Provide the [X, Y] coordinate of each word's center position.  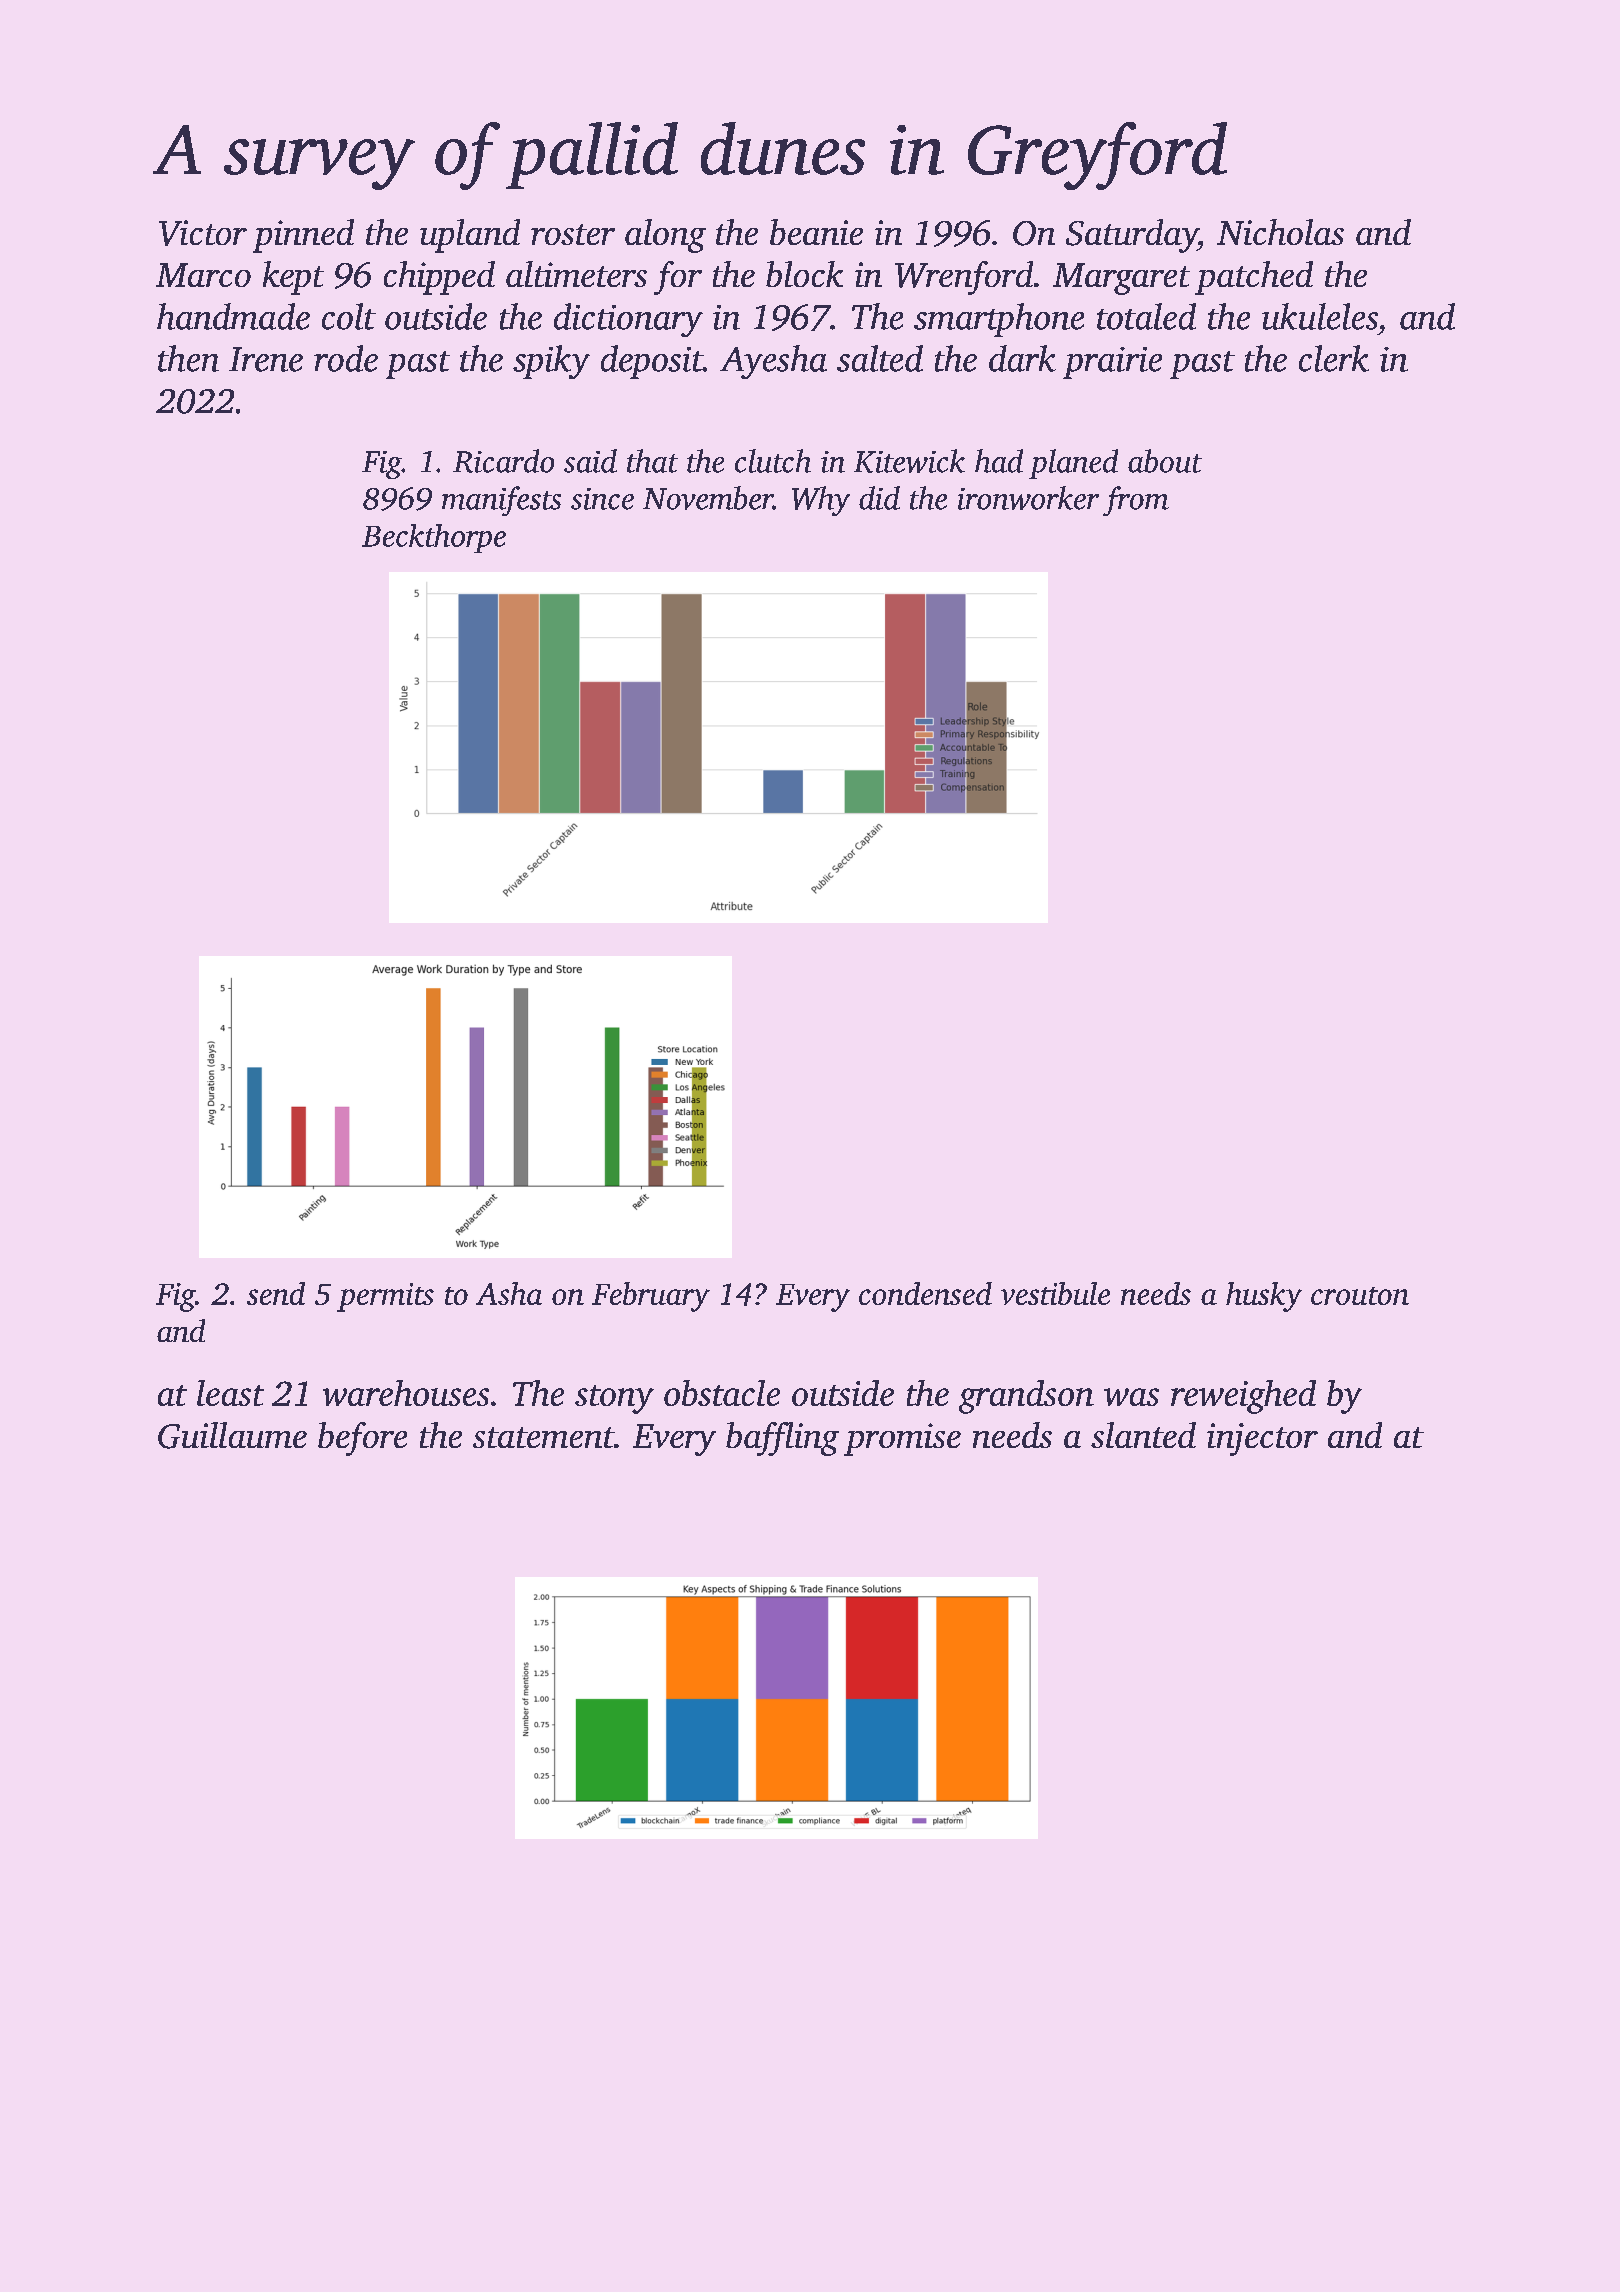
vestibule [1055, 1293]
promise [902, 1439]
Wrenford [964, 278]
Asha [509, 1293]
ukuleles [1320, 316]
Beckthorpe [434, 538]
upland [470, 236]
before [362, 1439]
